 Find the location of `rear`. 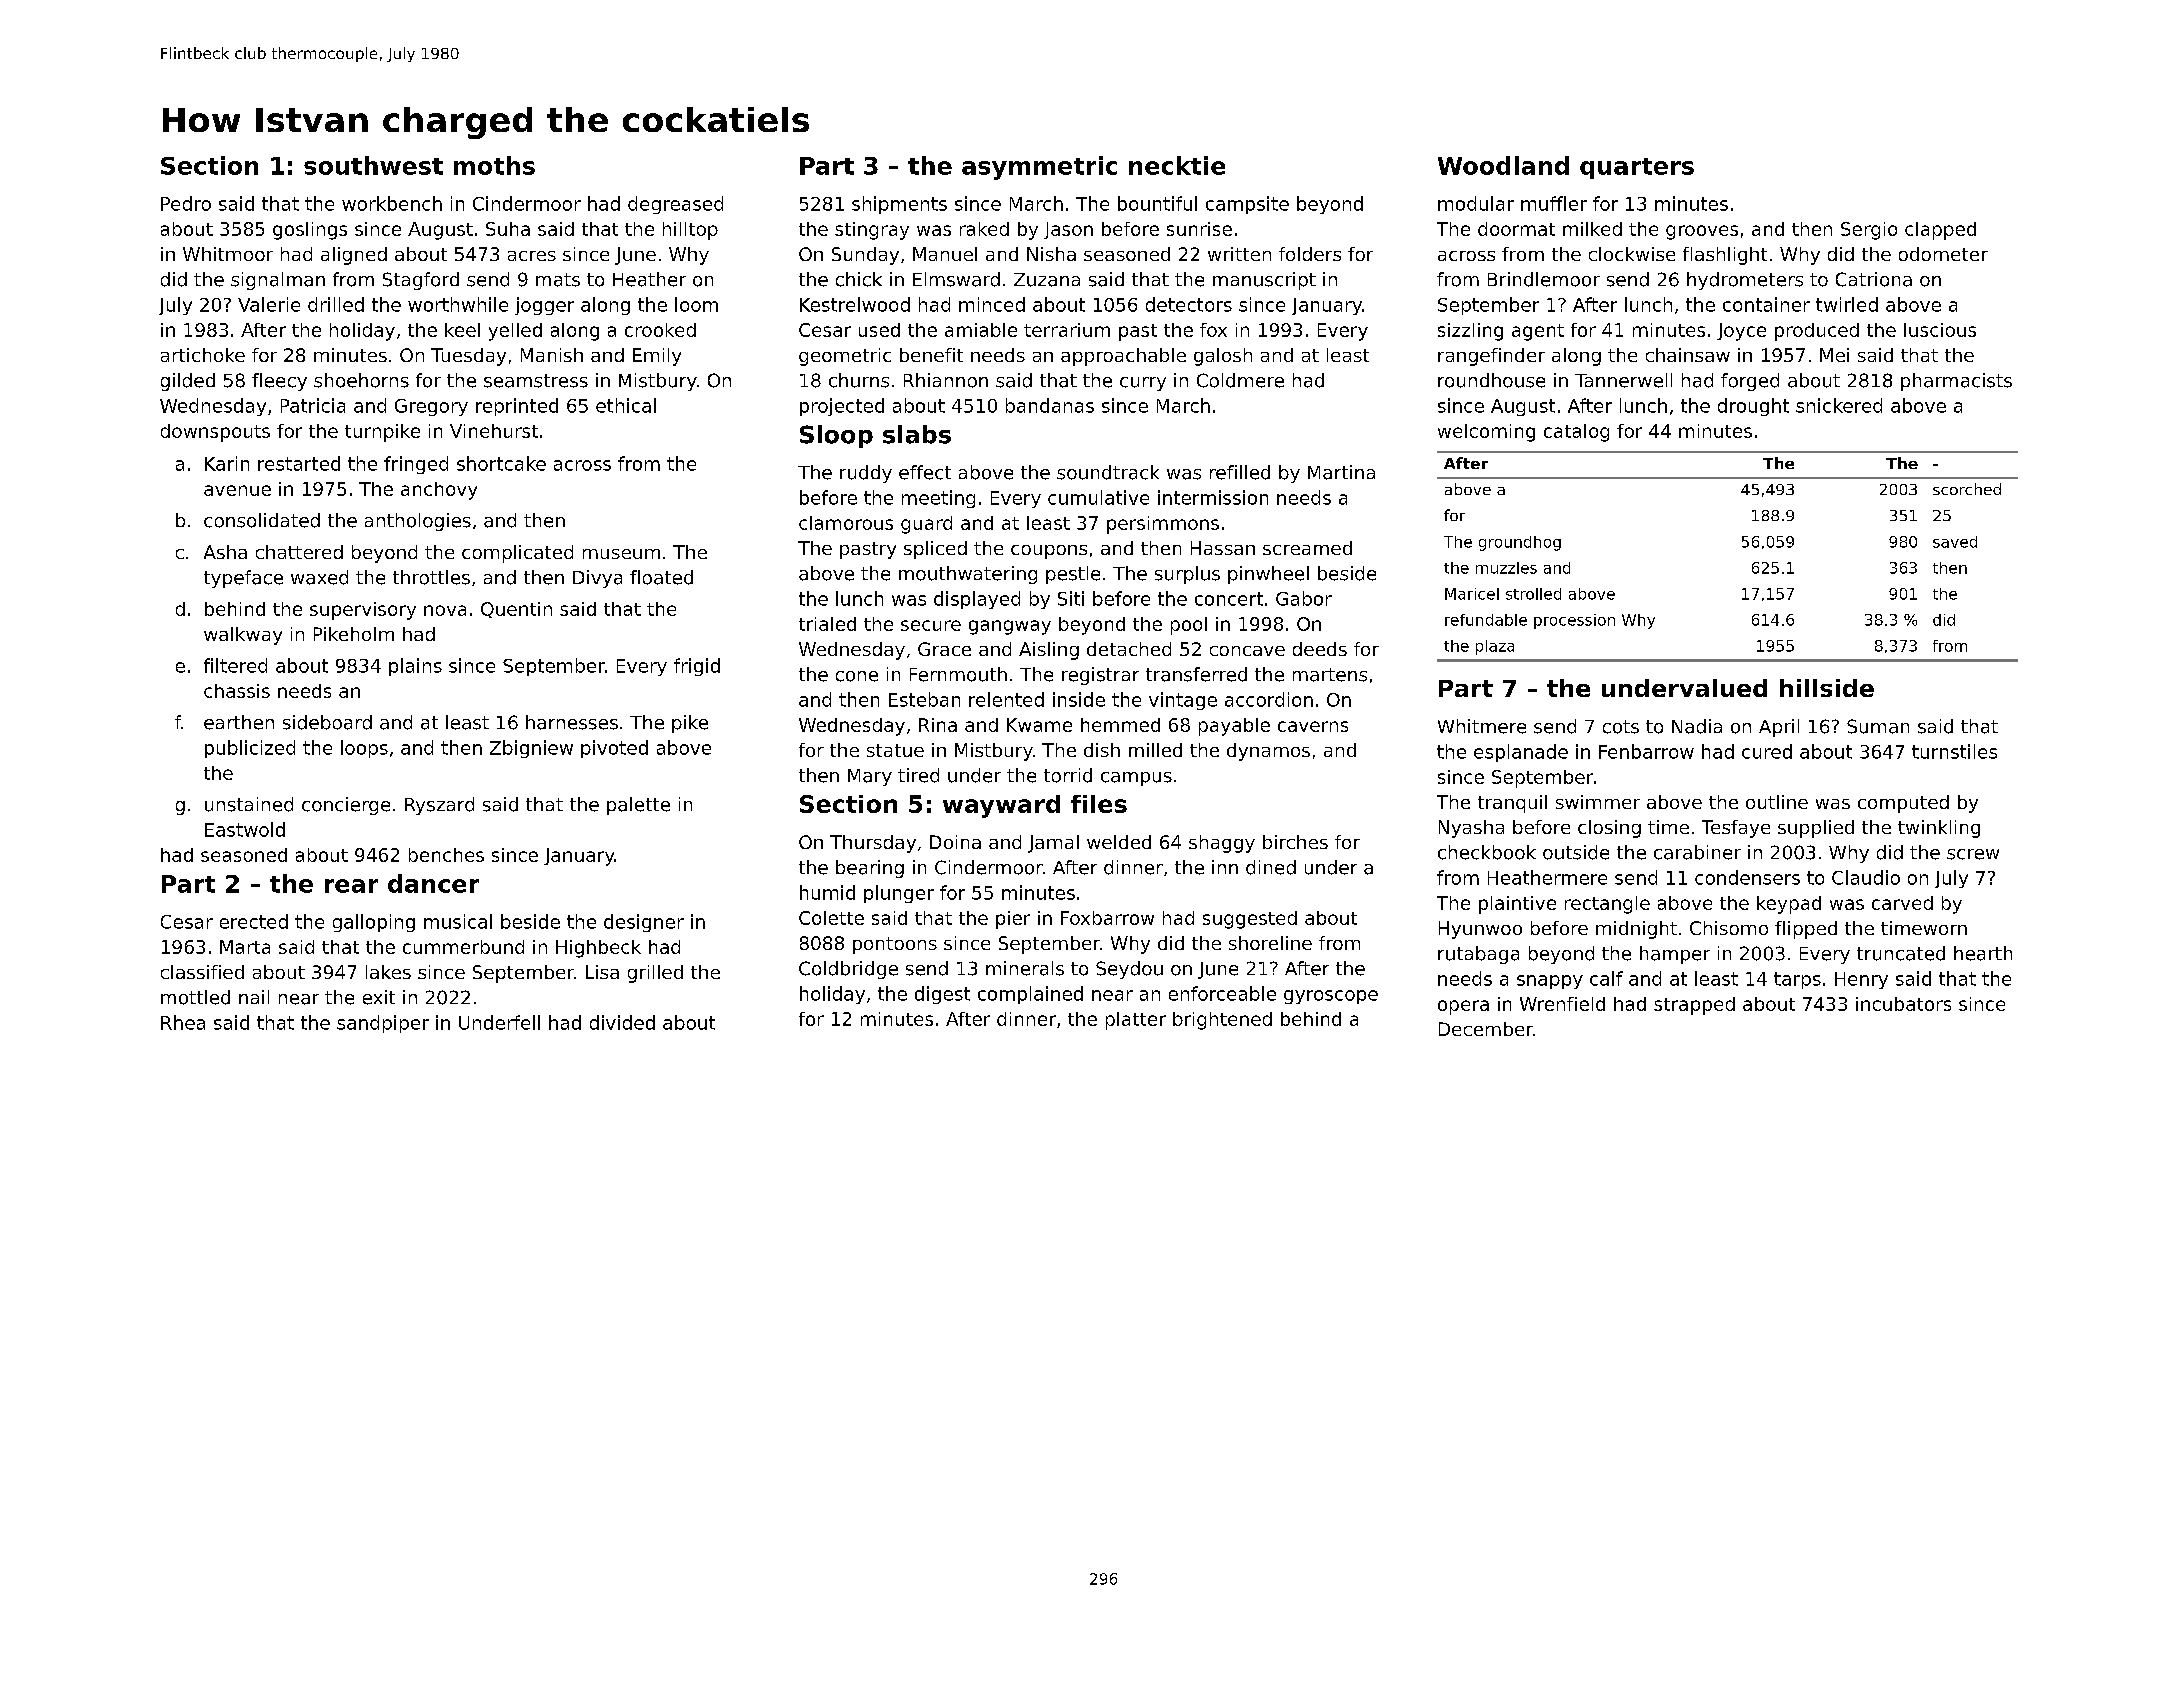

rear is located at coordinates (351, 886).
